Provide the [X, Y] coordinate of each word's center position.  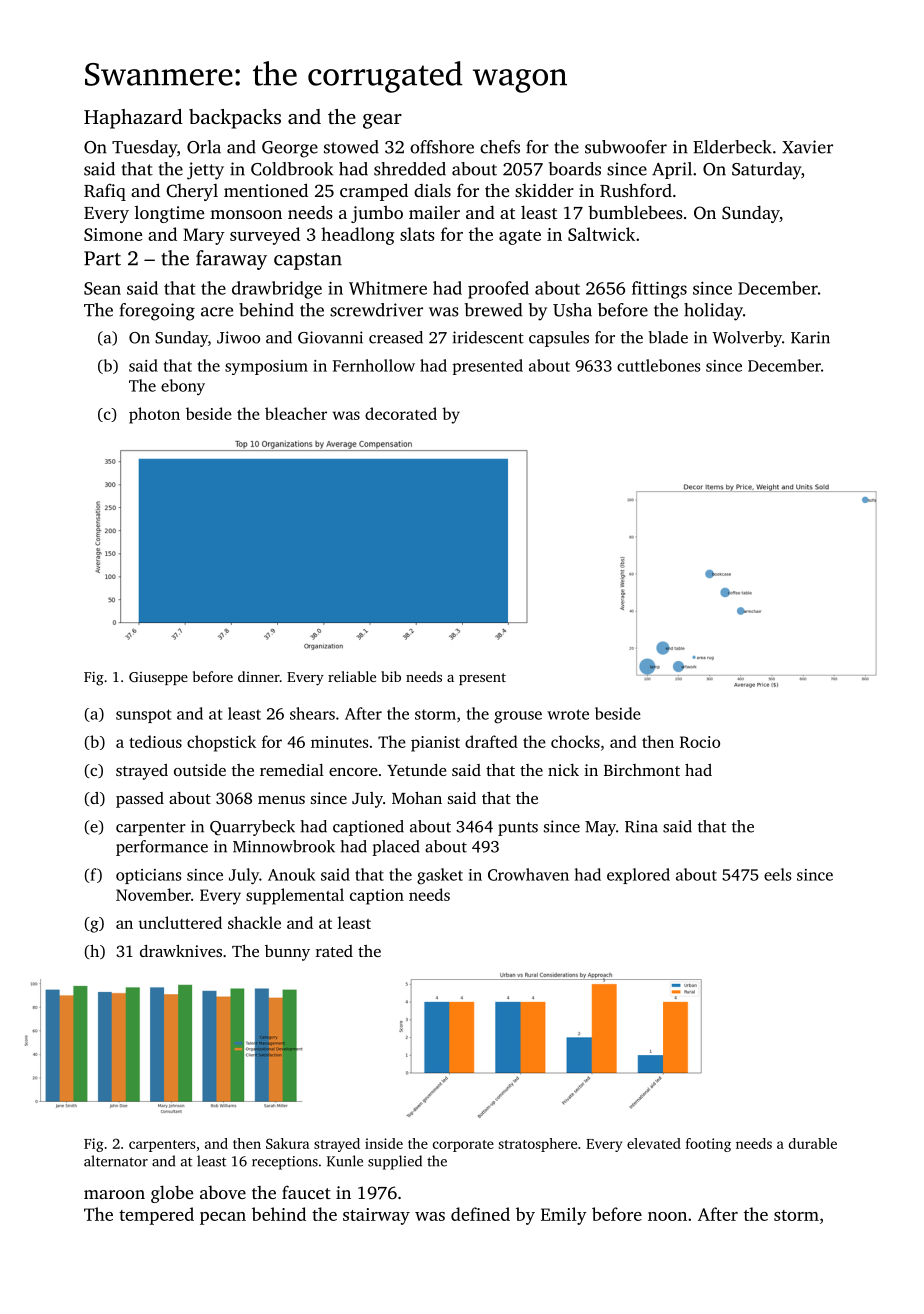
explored [638, 876]
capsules [559, 339]
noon [667, 1216]
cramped [374, 192]
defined [480, 1214]
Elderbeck [732, 147]
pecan [223, 1218]
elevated [654, 1143]
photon [154, 415]
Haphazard [133, 119]
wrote [568, 714]
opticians [148, 876]
